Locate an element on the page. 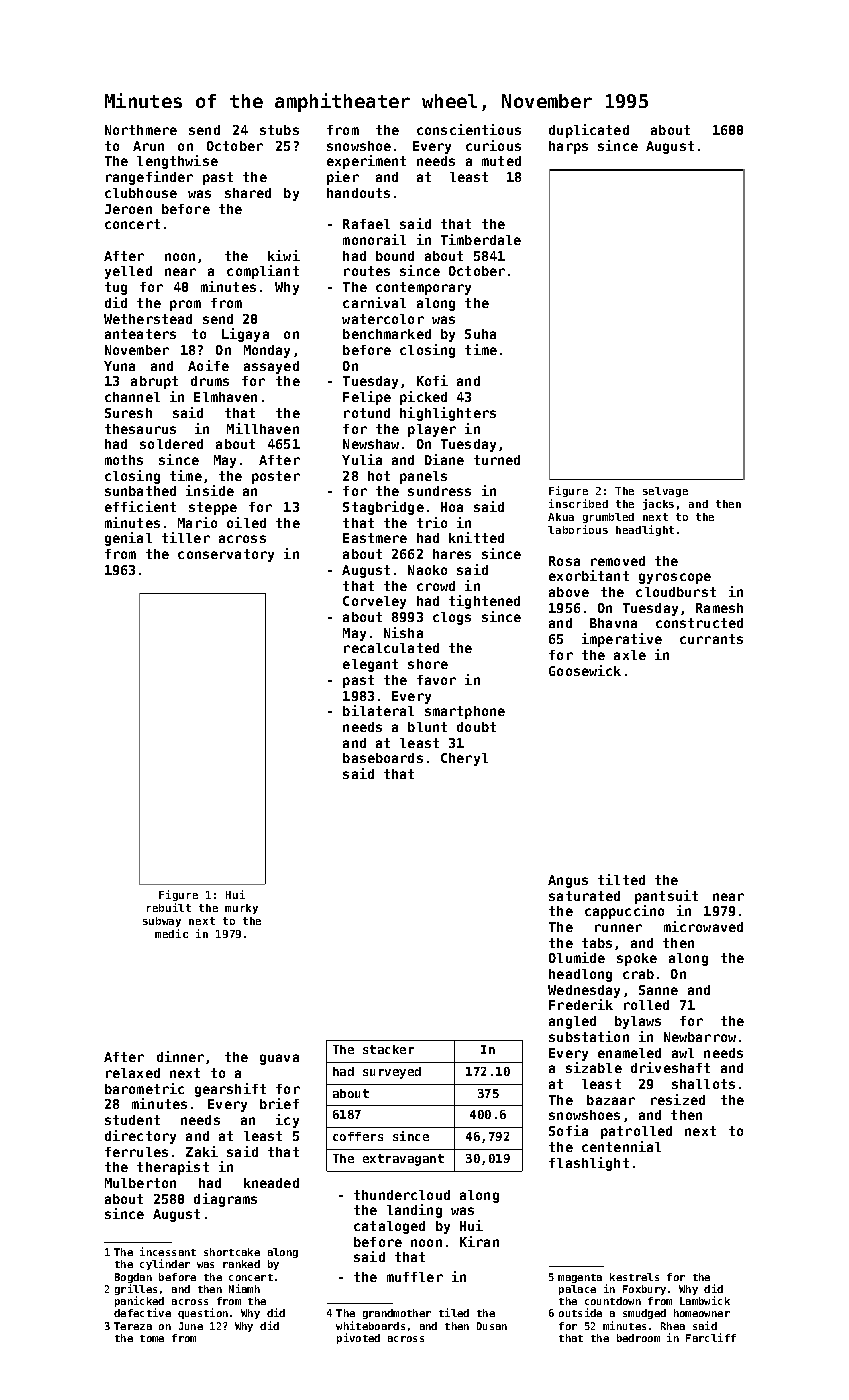 This image has height=1400, width=849. extravagant is located at coordinates (403, 1160).
